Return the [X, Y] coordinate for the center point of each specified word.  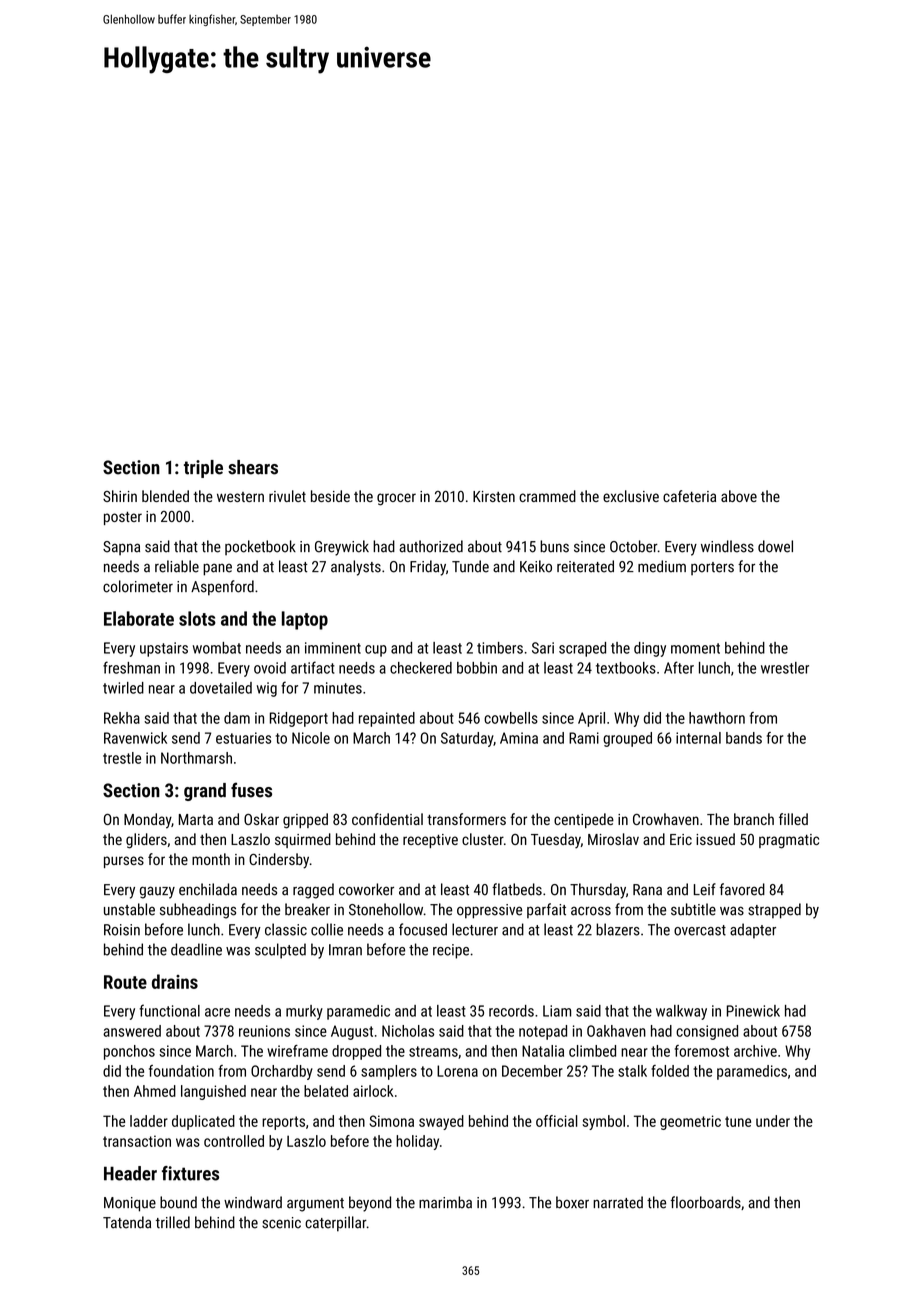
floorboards [706, 1202]
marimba [445, 1202]
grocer [396, 499]
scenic [281, 1223]
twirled [123, 688]
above [739, 496]
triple [203, 469]
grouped [627, 739]
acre [217, 1012]
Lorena [457, 1071]
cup [376, 651]
